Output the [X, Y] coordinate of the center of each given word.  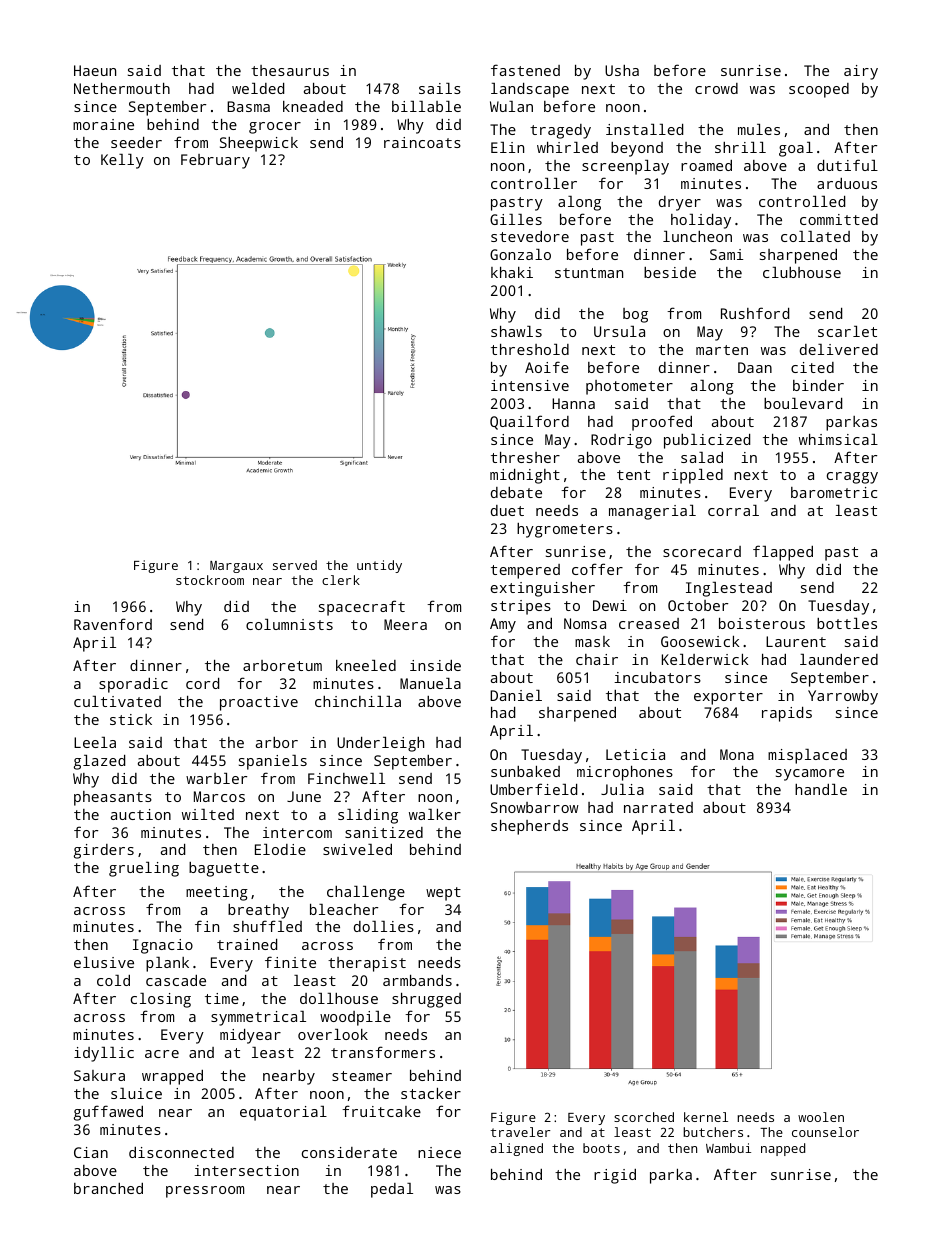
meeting [217, 893]
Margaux [236, 567]
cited [812, 367]
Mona [737, 754]
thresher [525, 457]
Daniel [516, 695]
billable [426, 106]
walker [435, 814]
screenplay [625, 167]
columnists [289, 624]
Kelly [122, 161]
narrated [658, 807]
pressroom [205, 1192]
